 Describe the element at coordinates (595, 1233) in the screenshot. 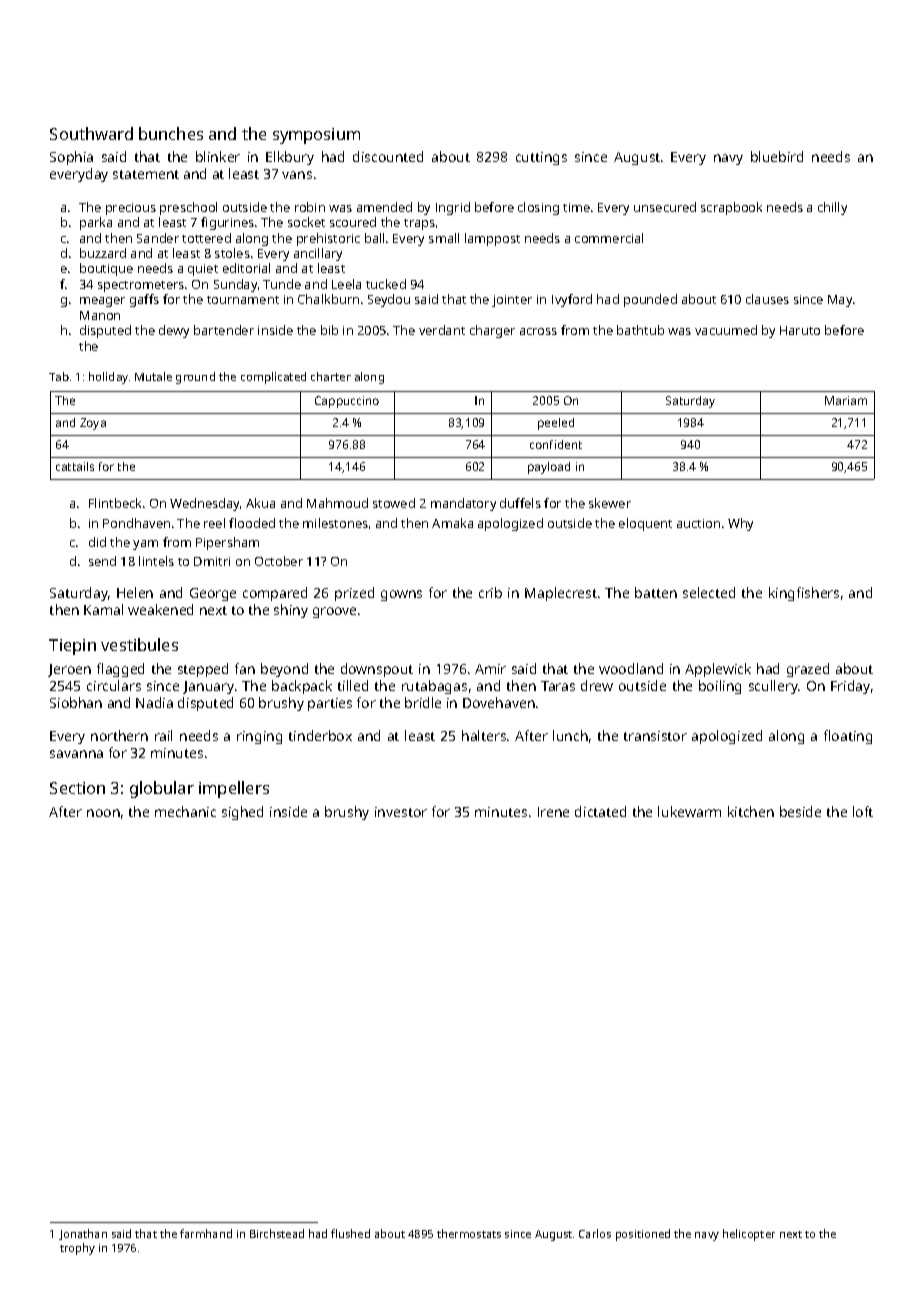

I see `Carlos` at that location.
